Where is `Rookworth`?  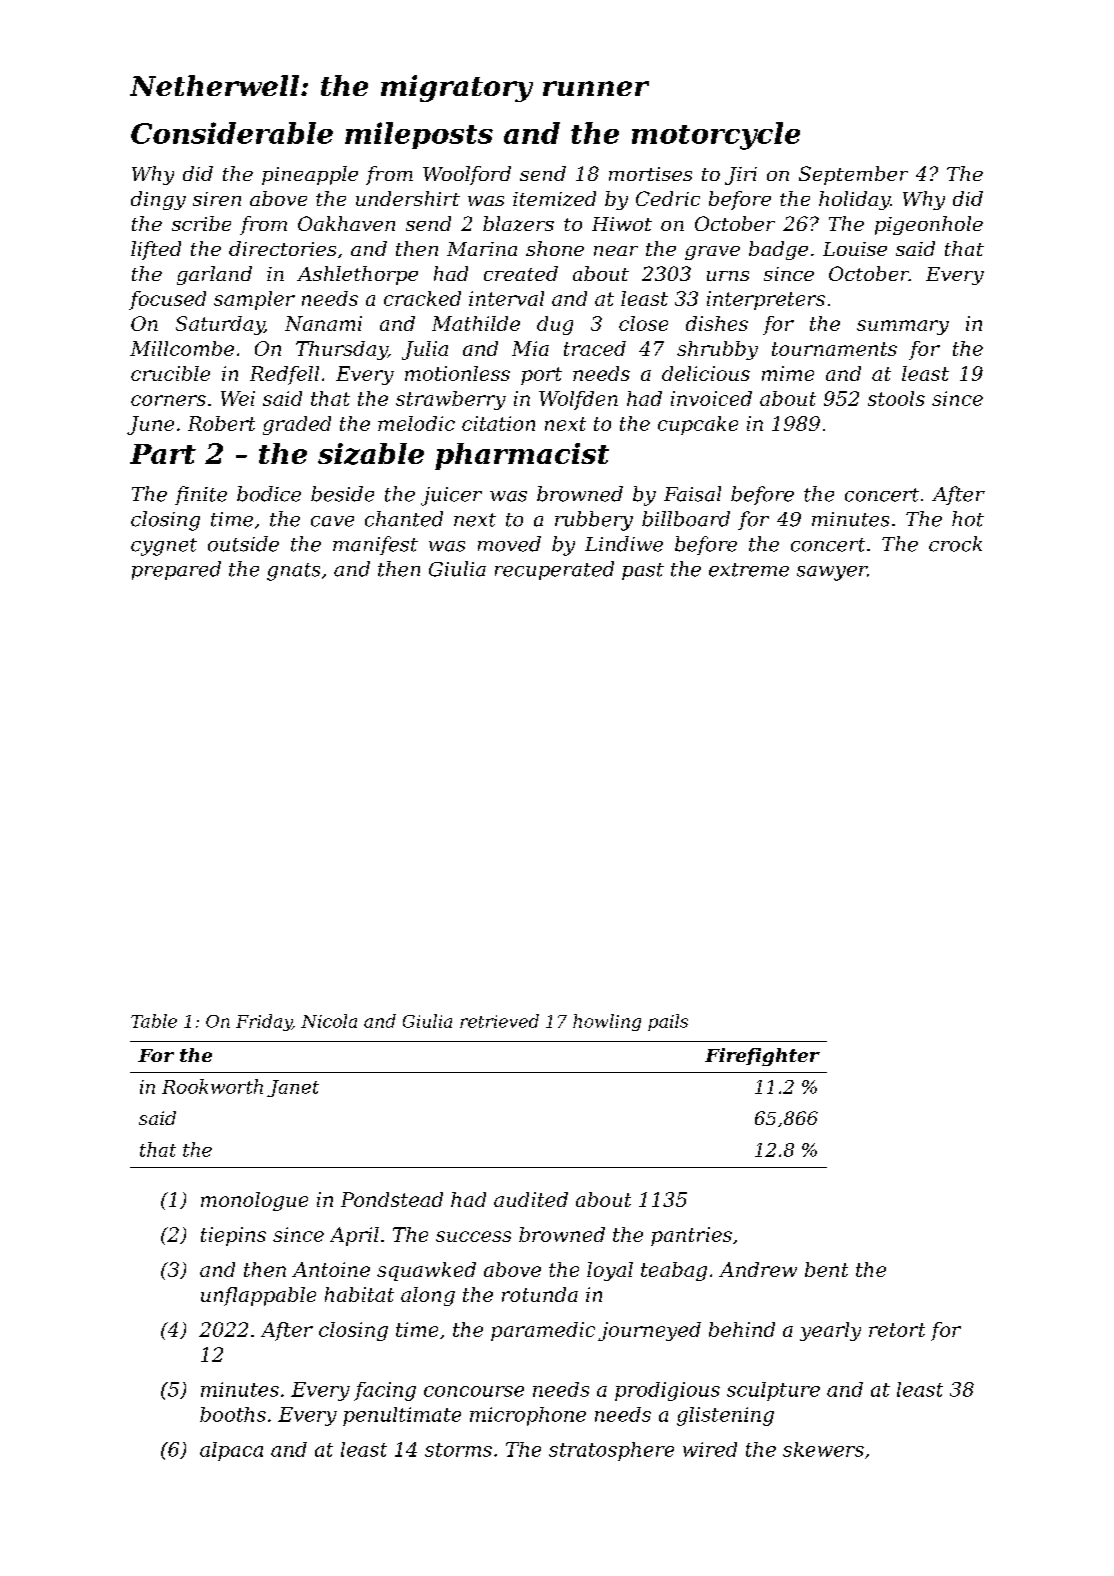
Rookworth is located at coordinates (212, 1086).
